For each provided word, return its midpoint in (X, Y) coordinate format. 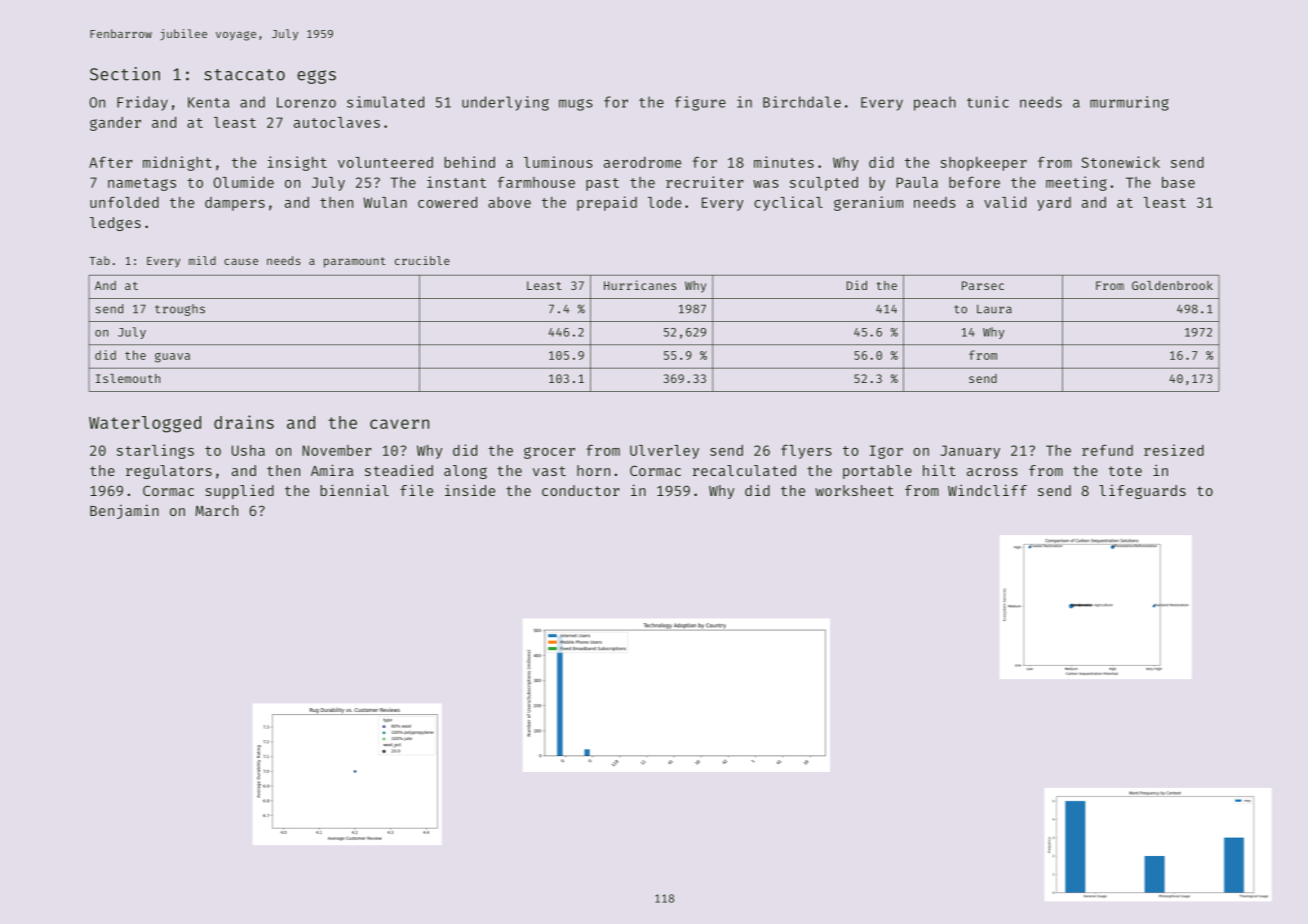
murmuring (1129, 103)
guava (172, 358)
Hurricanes (640, 285)
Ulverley (664, 452)
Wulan (385, 202)
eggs (316, 77)
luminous (558, 162)
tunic (988, 102)
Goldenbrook (1172, 285)
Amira (332, 470)
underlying (505, 103)
